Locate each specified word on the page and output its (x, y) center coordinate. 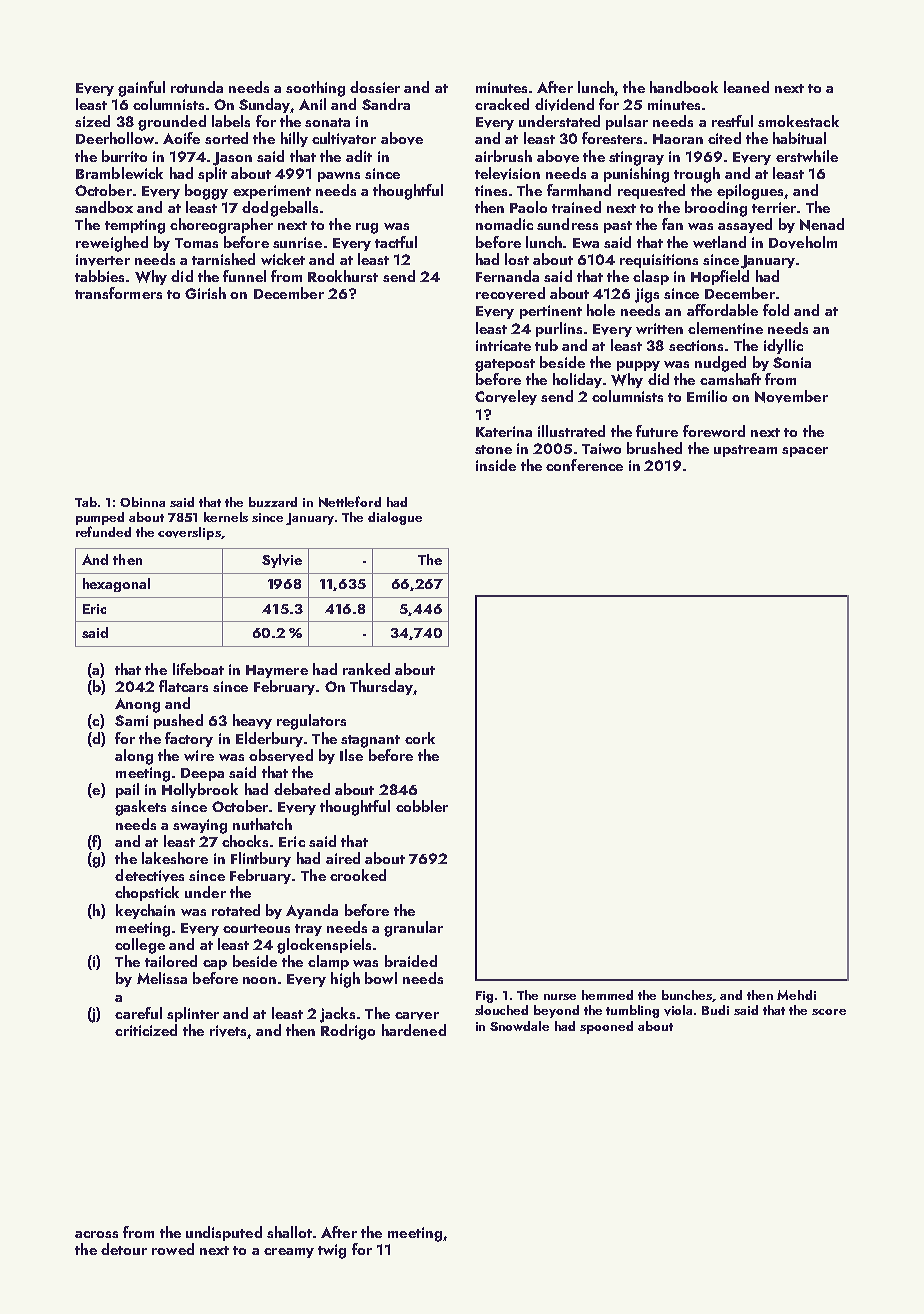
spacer (805, 452)
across (96, 1234)
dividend (564, 104)
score (829, 1012)
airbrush (503, 156)
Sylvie (282, 561)
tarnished (223, 259)
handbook (684, 87)
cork (420, 738)
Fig (484, 997)
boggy (206, 192)
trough (697, 175)
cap (215, 965)
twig (332, 1251)
